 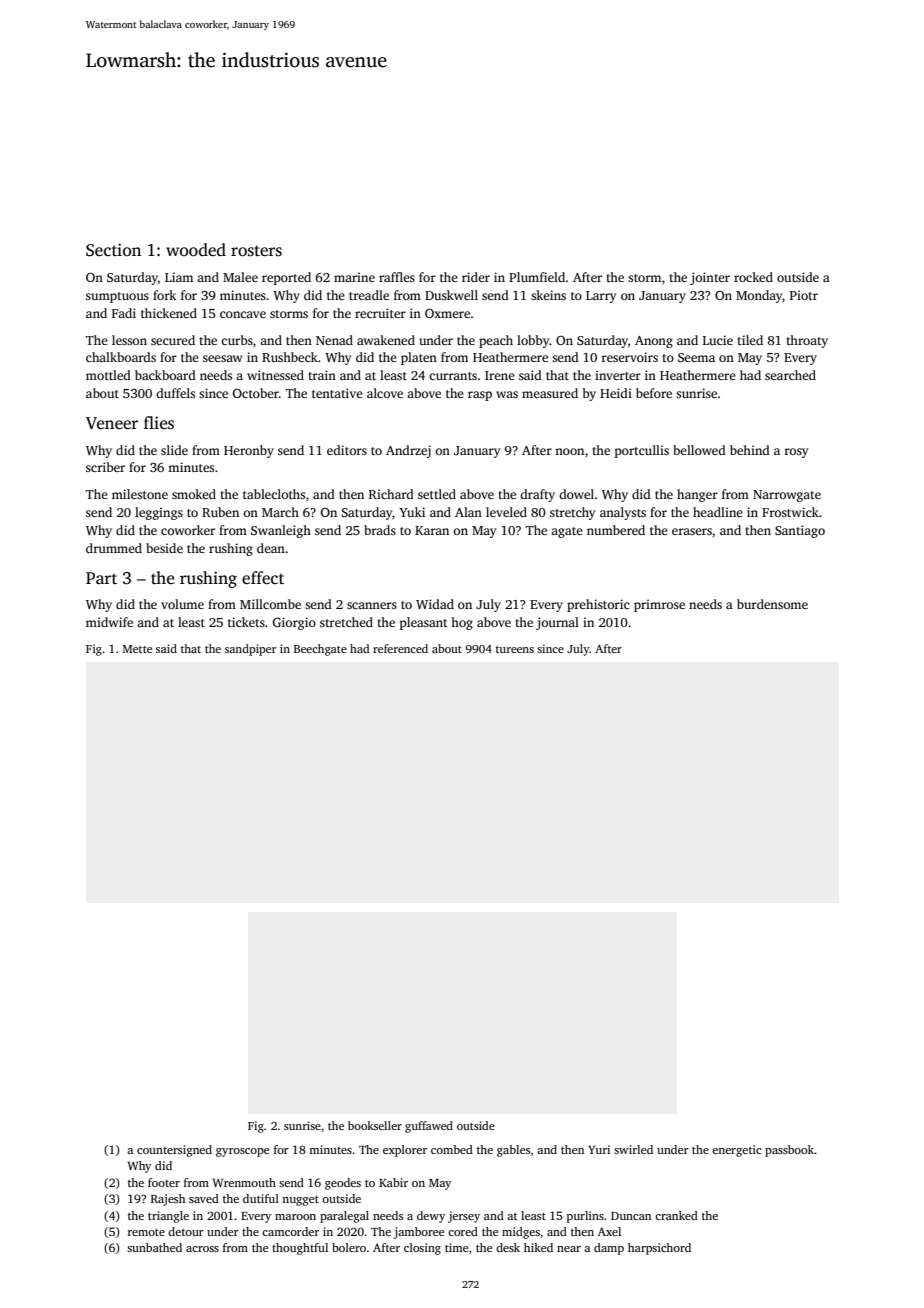 What do you see at coordinates (616, 393) in the screenshot?
I see `Heidi` at bounding box center [616, 393].
